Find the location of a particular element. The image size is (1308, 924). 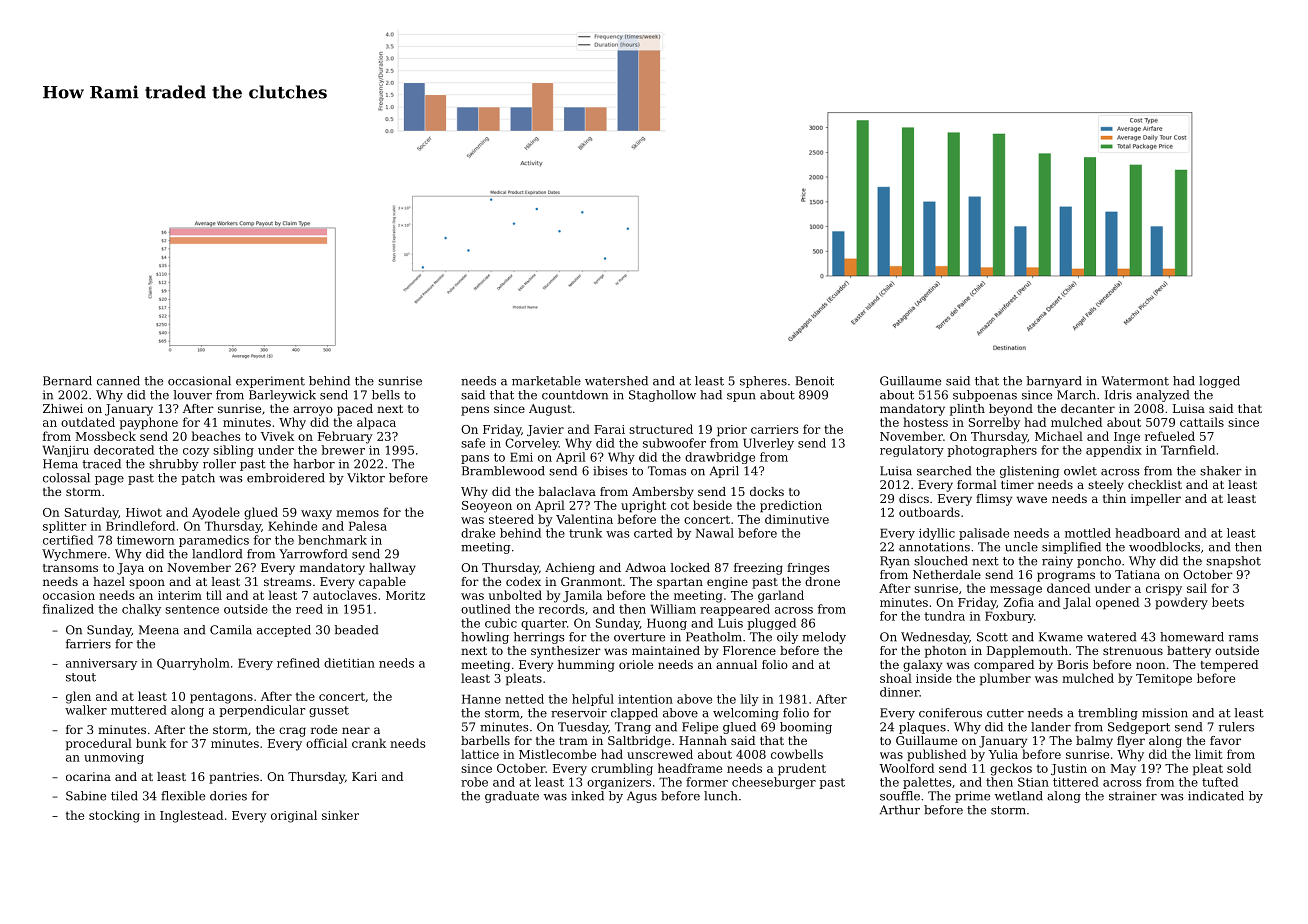

harbor is located at coordinates (314, 464).
